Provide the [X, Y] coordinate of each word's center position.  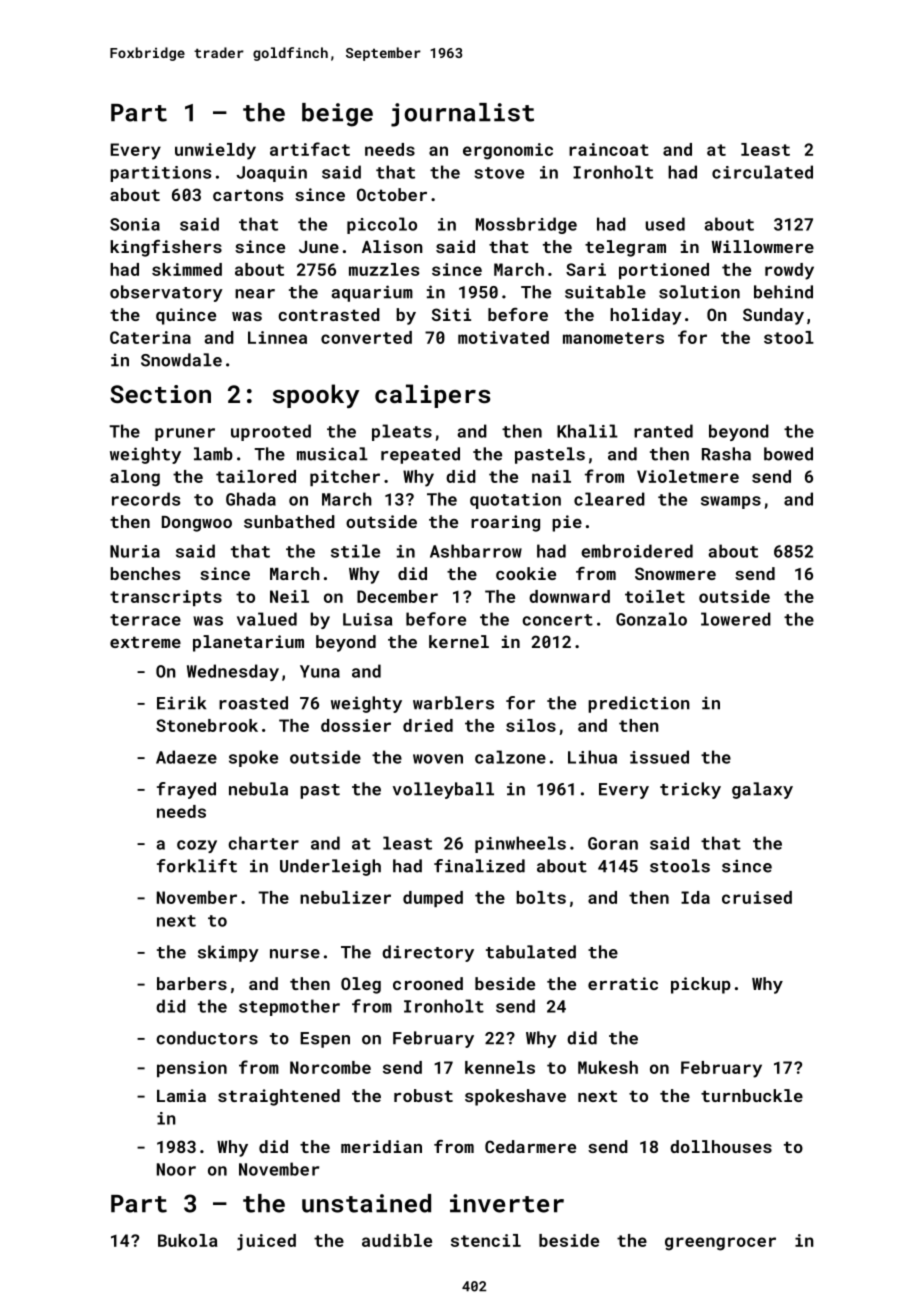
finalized [479, 866]
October [392, 194]
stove [499, 173]
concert [557, 620]
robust [423, 1095]
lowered [736, 619]
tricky [690, 790]
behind [783, 292]
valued [267, 619]
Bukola [188, 1240]
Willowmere [763, 246]
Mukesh [608, 1067]
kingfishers [166, 248]
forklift [197, 866]
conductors [207, 1038]
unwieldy [215, 151]
